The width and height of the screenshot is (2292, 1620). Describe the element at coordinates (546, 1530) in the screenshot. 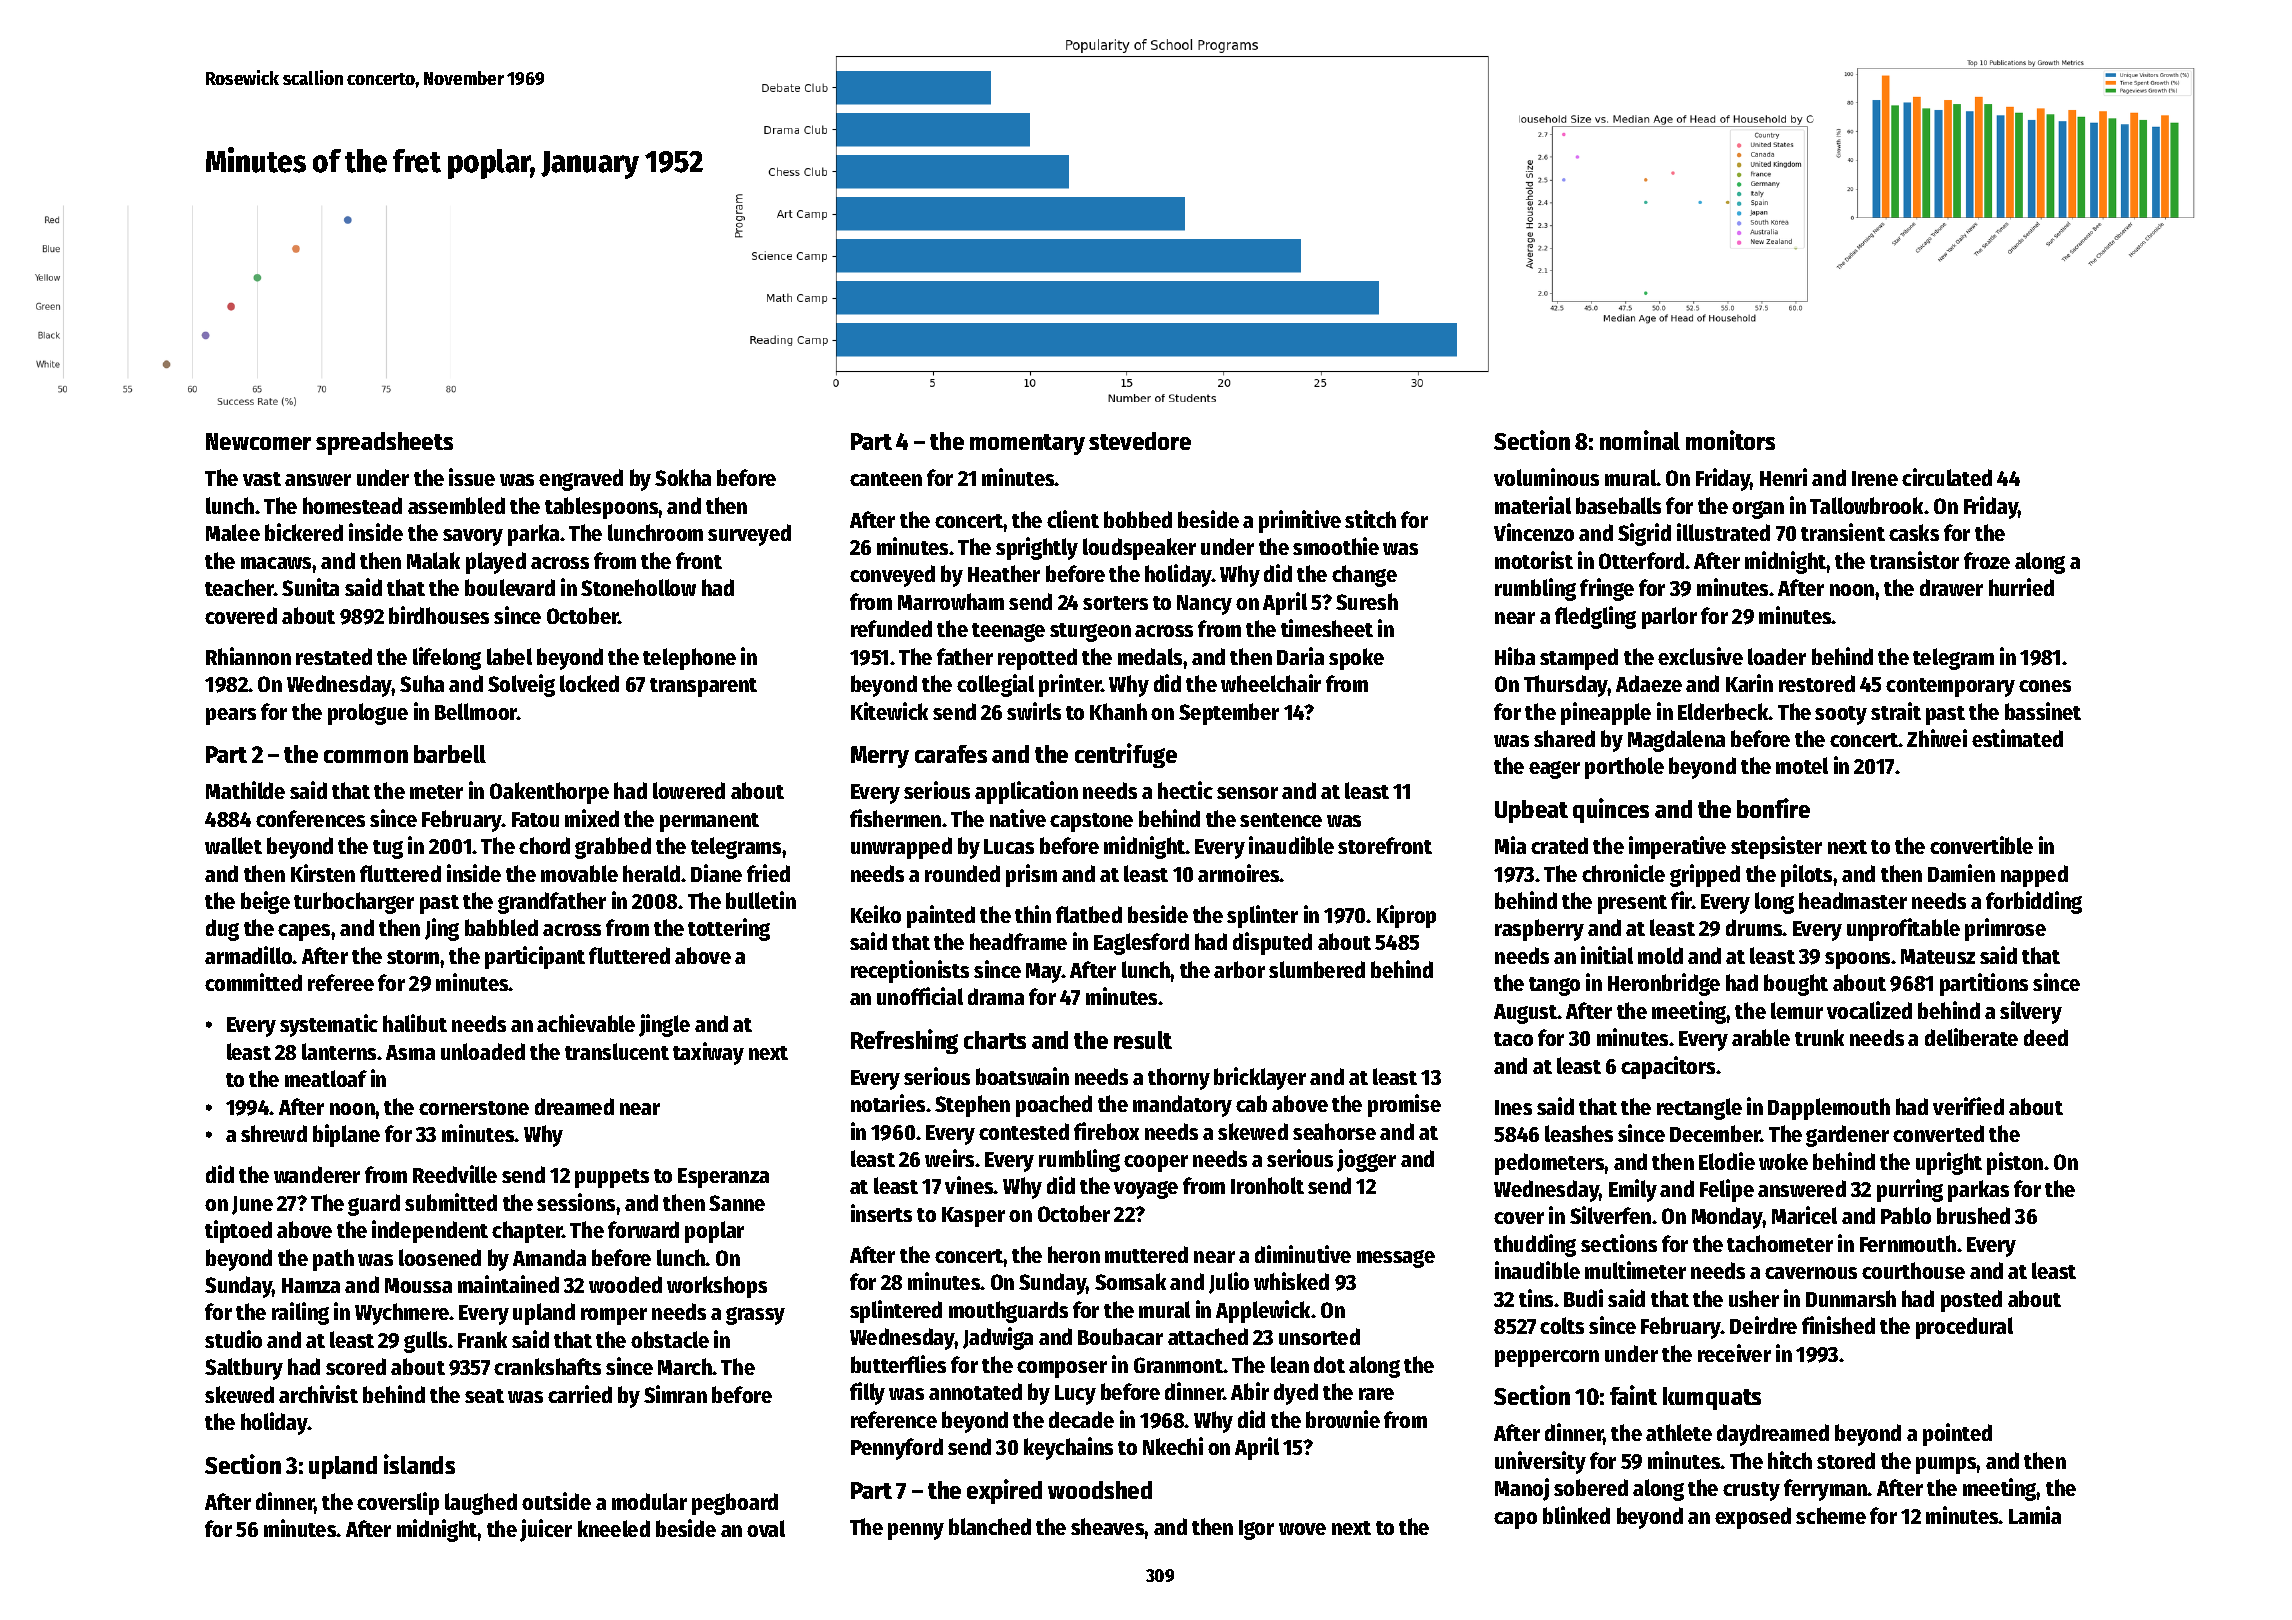

I see `juicer` at that location.
